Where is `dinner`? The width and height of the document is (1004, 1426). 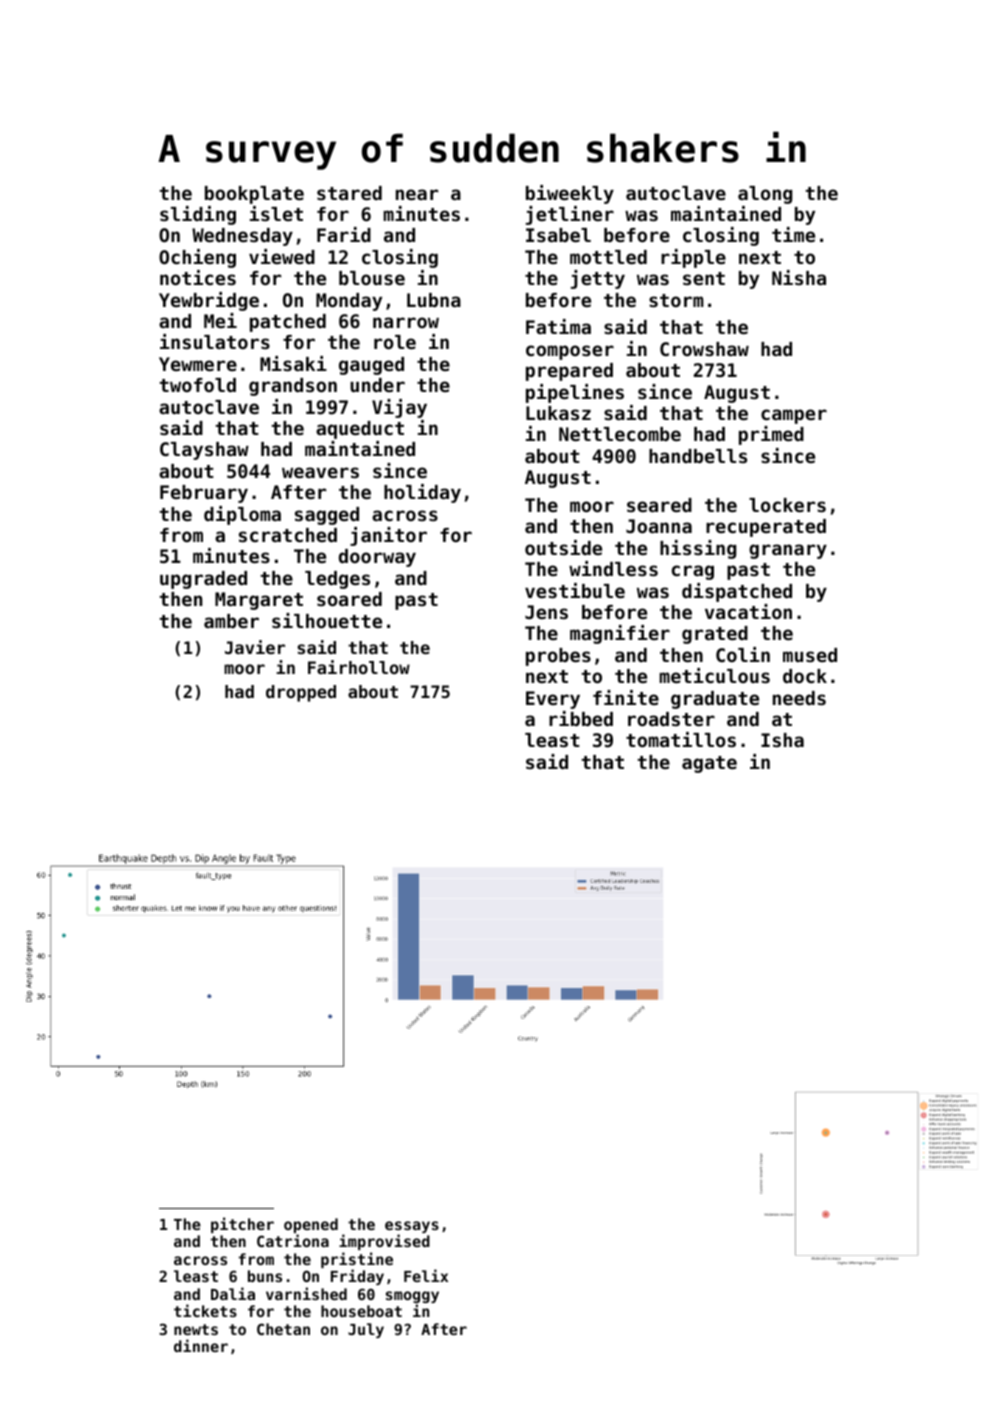 dinner is located at coordinates (201, 1345).
